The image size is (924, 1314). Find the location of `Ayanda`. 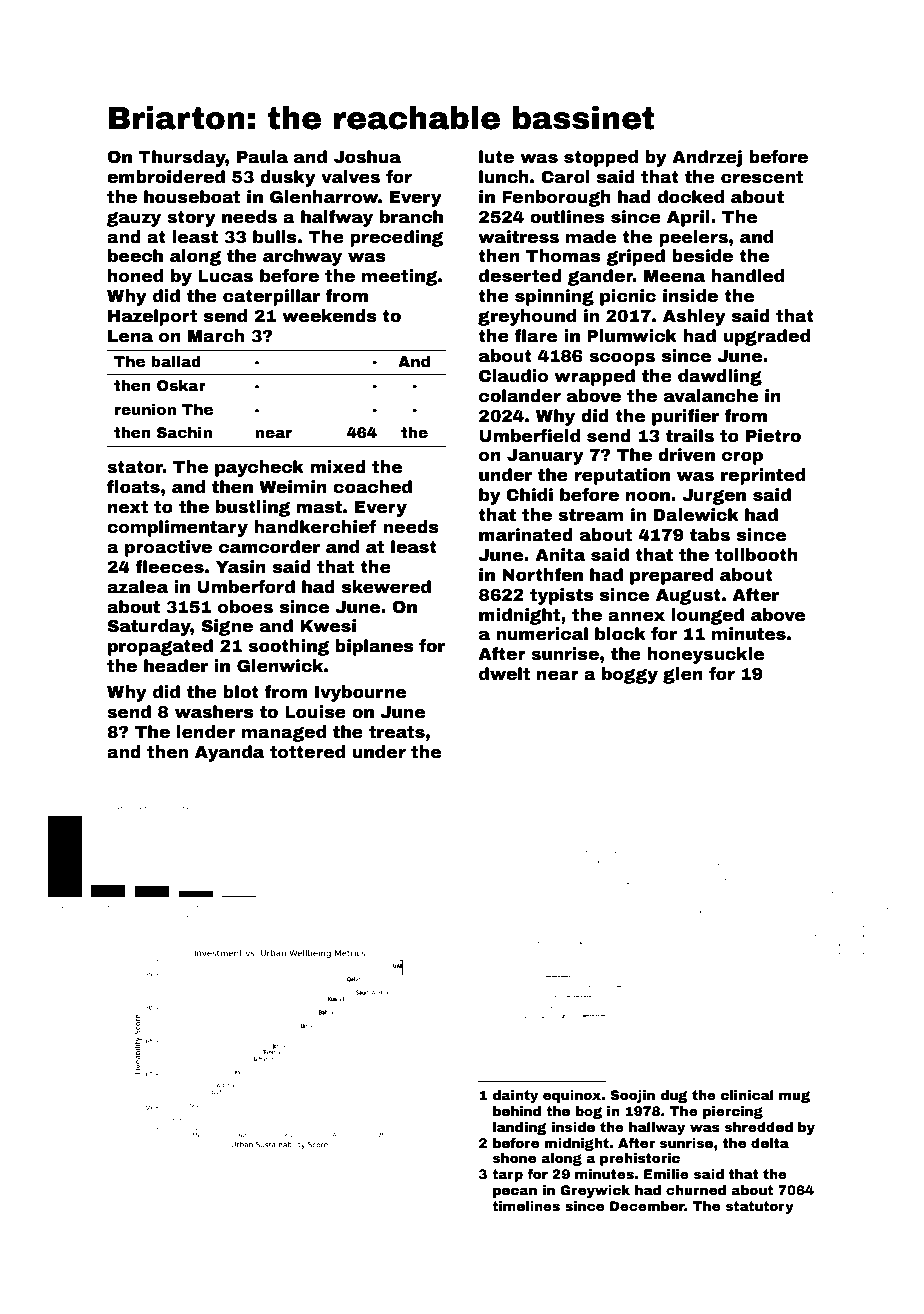

Ayanda is located at coordinates (229, 753).
